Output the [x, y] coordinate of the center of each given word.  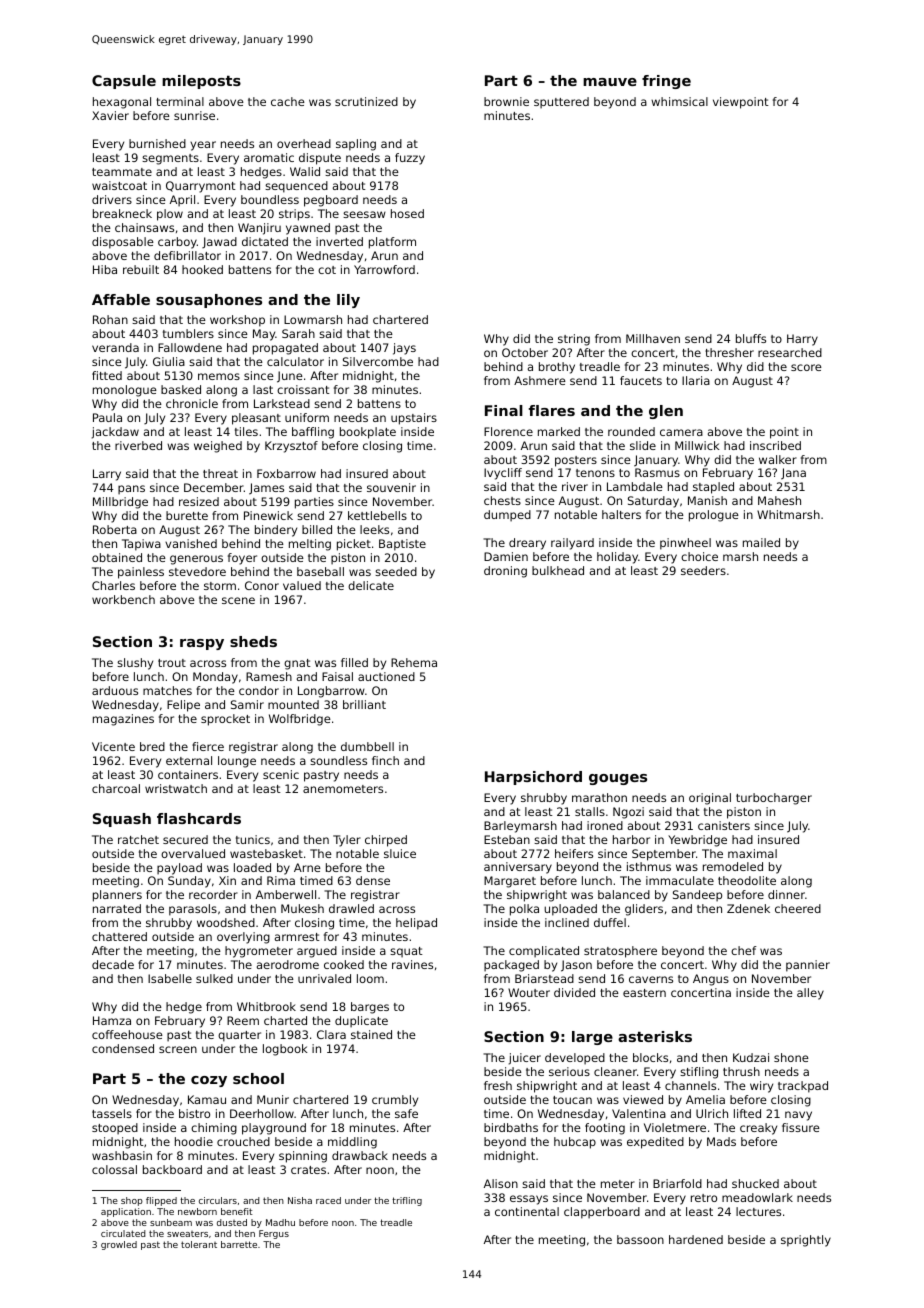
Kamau [207, 1099]
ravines [412, 964]
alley [810, 994]
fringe [666, 82]
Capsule [124, 82]
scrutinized [366, 101]
